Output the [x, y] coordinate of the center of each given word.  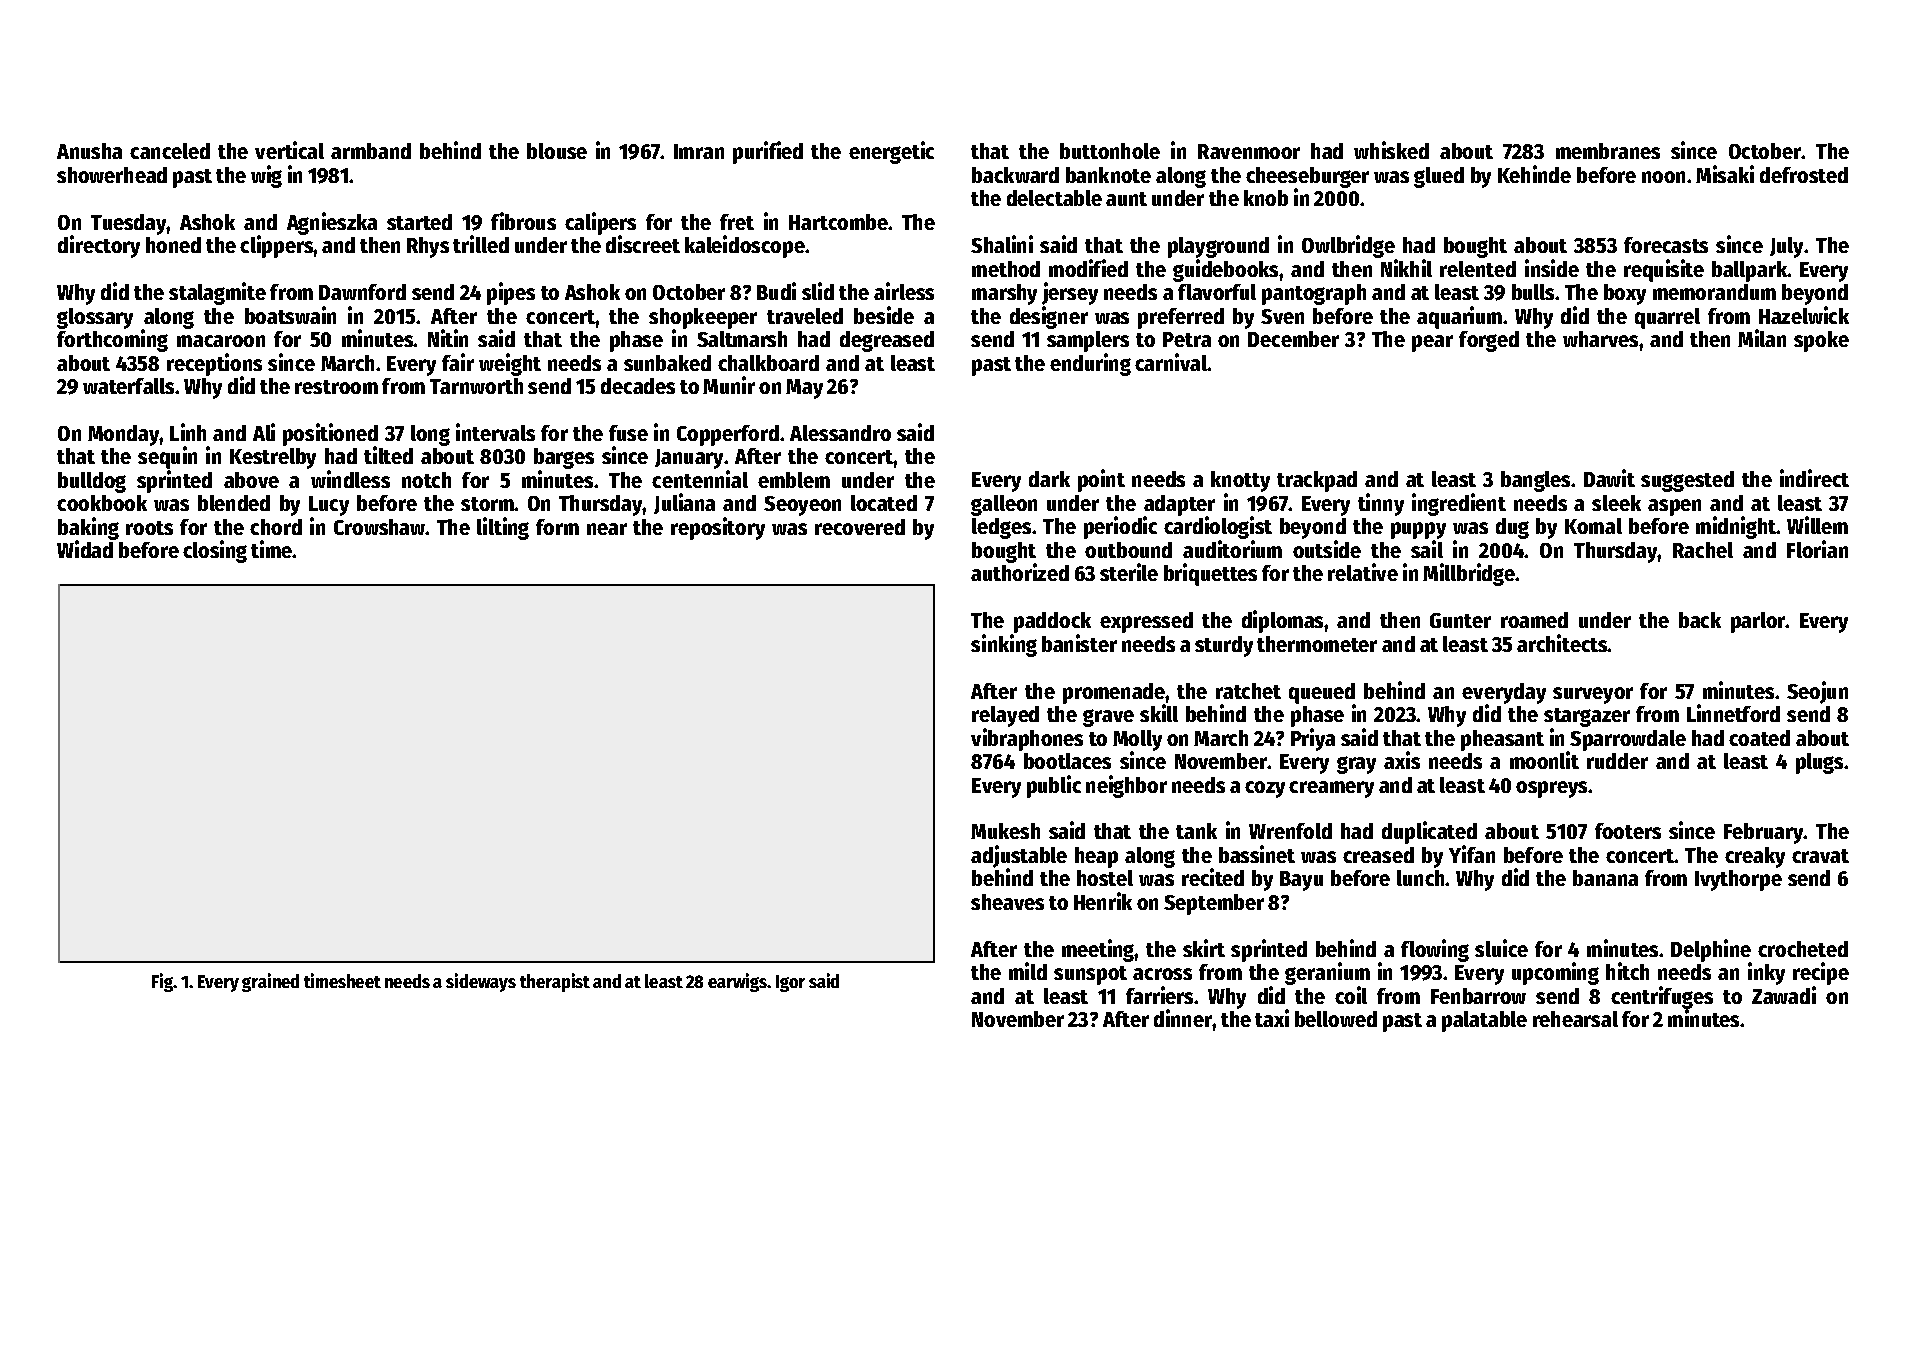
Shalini [1002, 244]
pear [1432, 343]
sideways [481, 982]
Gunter [1460, 620]
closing [215, 551]
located [884, 503]
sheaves [1007, 902]
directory [99, 246]
